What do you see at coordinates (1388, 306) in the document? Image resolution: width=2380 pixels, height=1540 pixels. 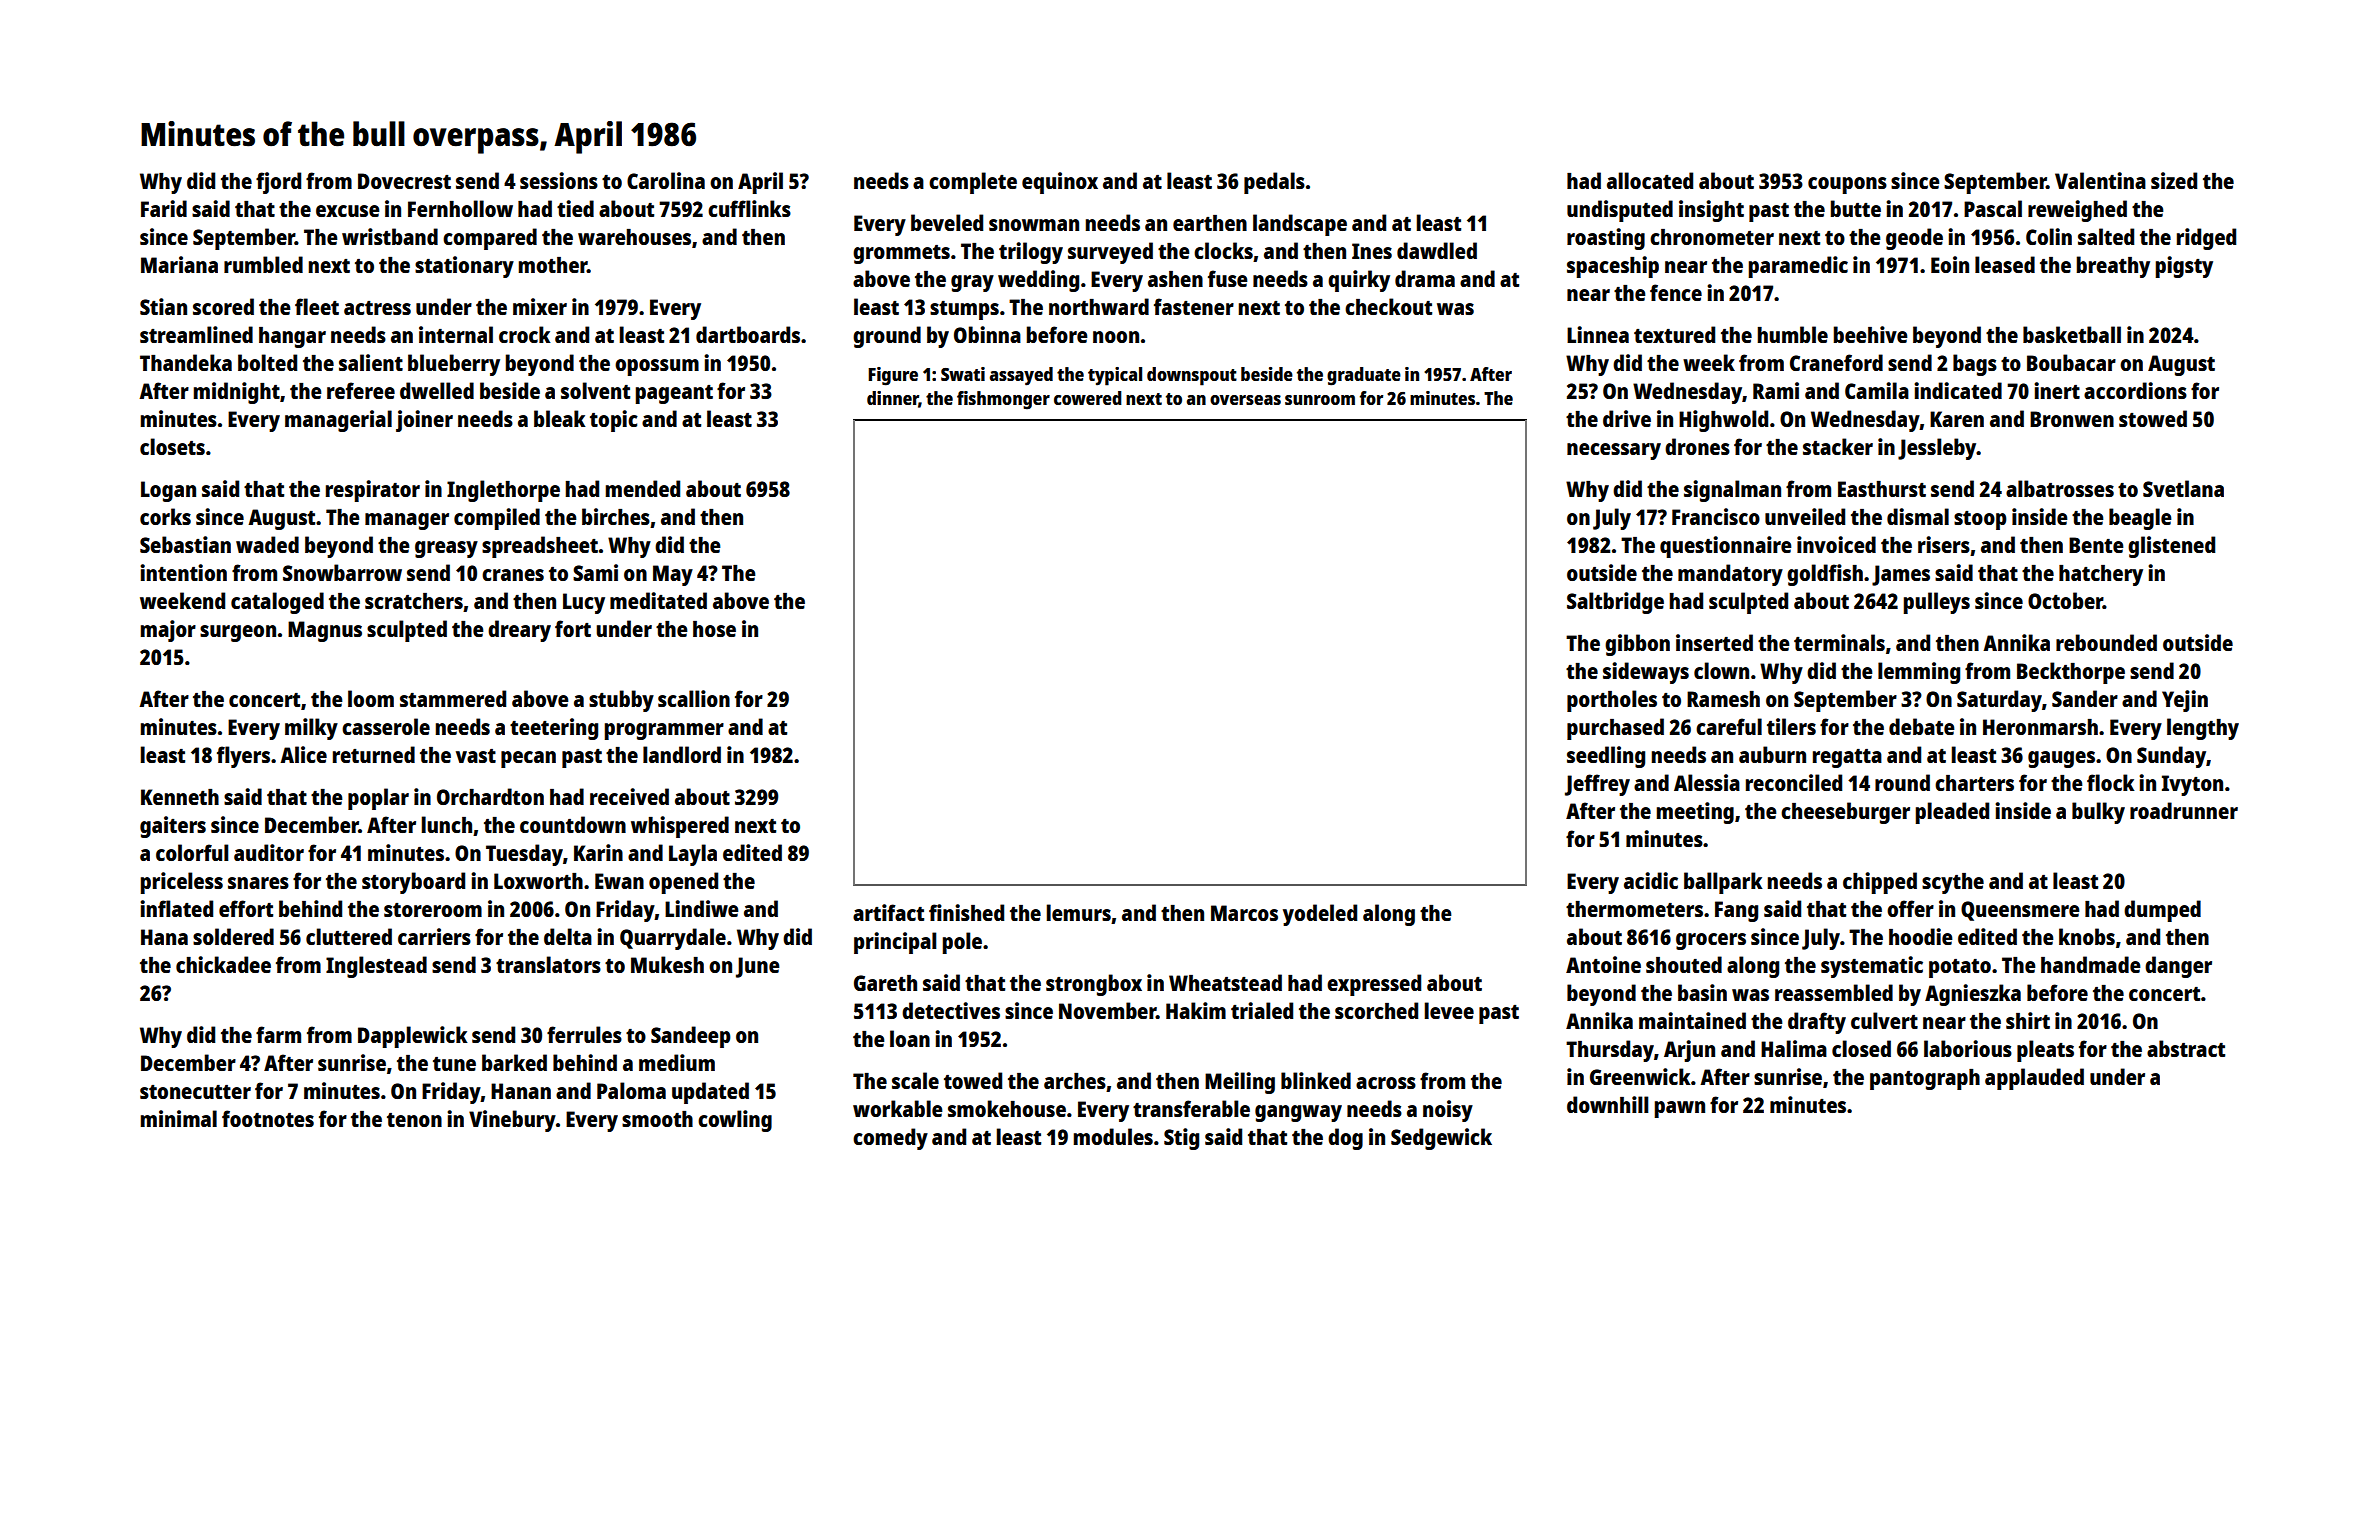 I see `checkout` at bounding box center [1388, 306].
